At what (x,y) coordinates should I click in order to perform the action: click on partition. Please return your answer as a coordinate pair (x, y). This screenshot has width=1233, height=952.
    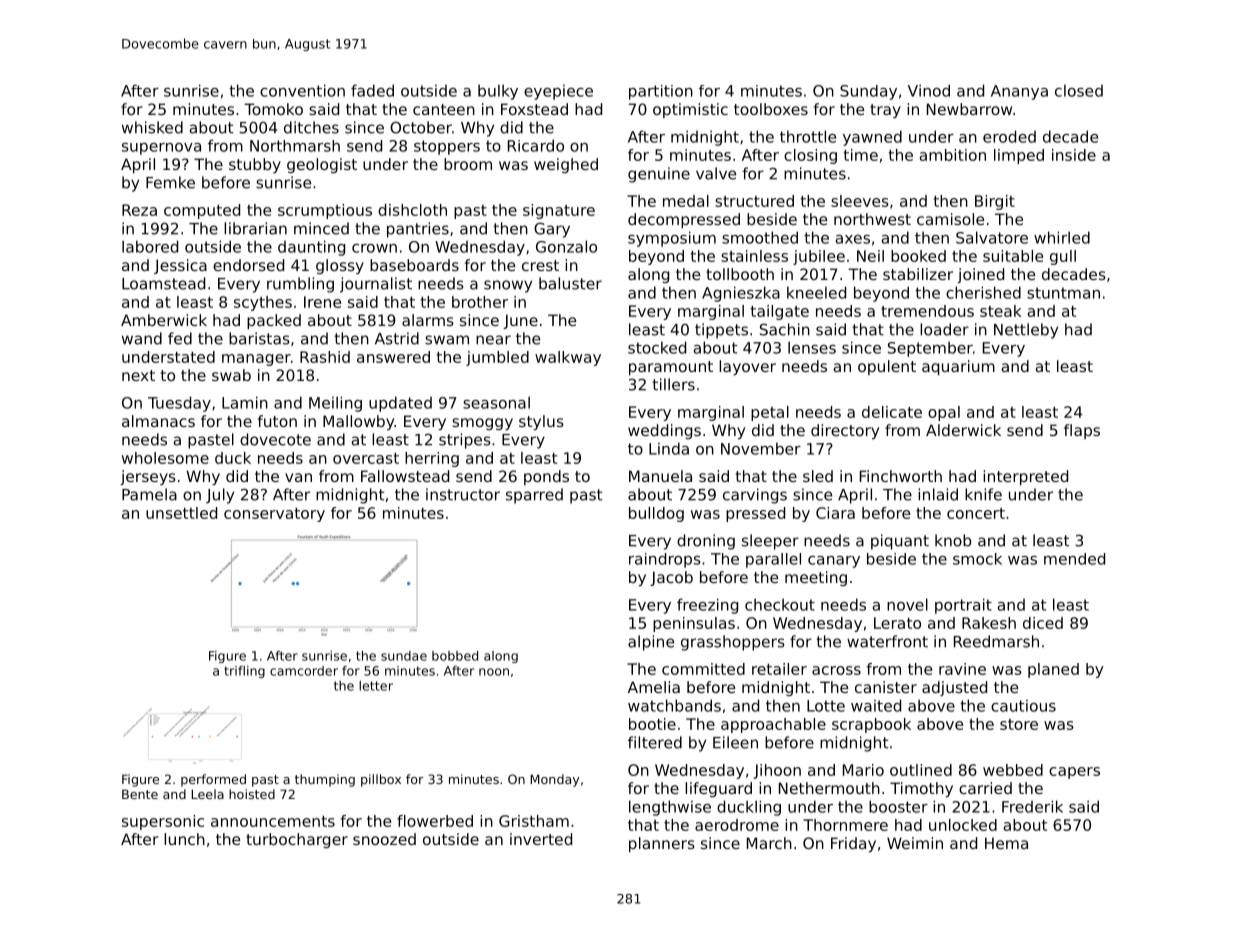
    Looking at the image, I should click on (661, 92).
